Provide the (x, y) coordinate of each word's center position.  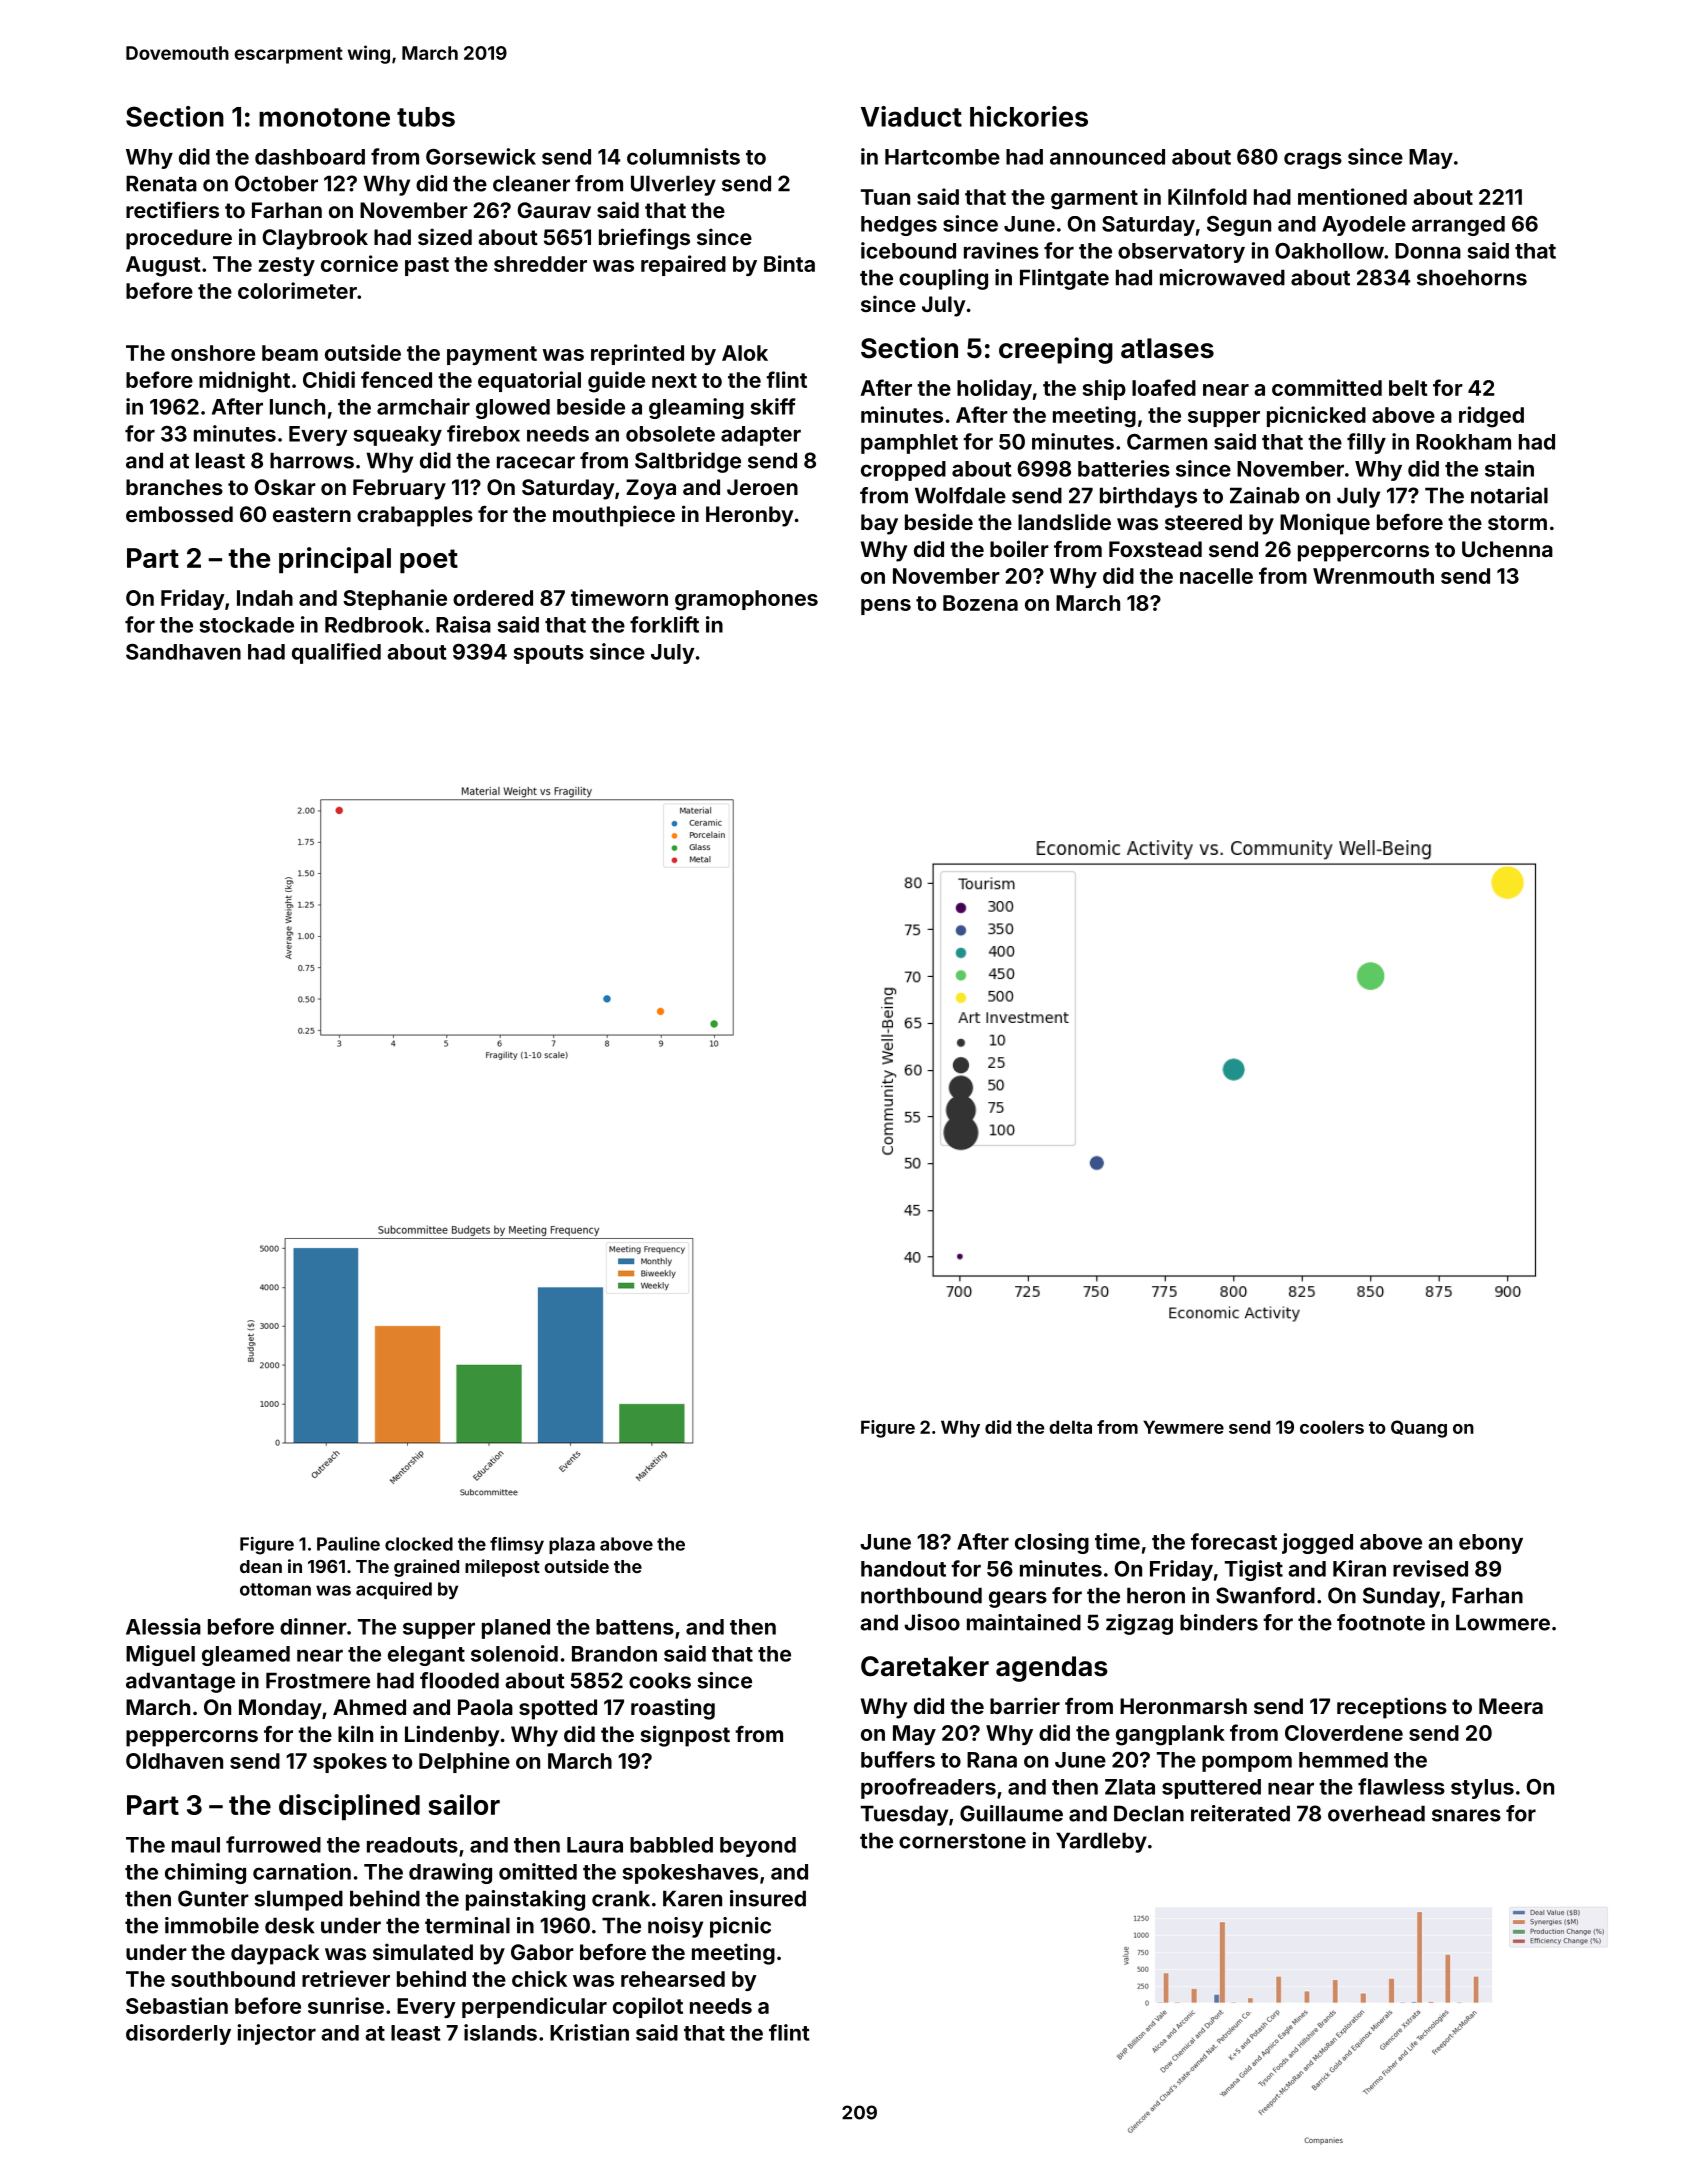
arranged (1458, 226)
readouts (412, 1845)
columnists (683, 156)
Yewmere (1183, 1427)
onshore (213, 353)
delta (1070, 1427)
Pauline (348, 1544)
